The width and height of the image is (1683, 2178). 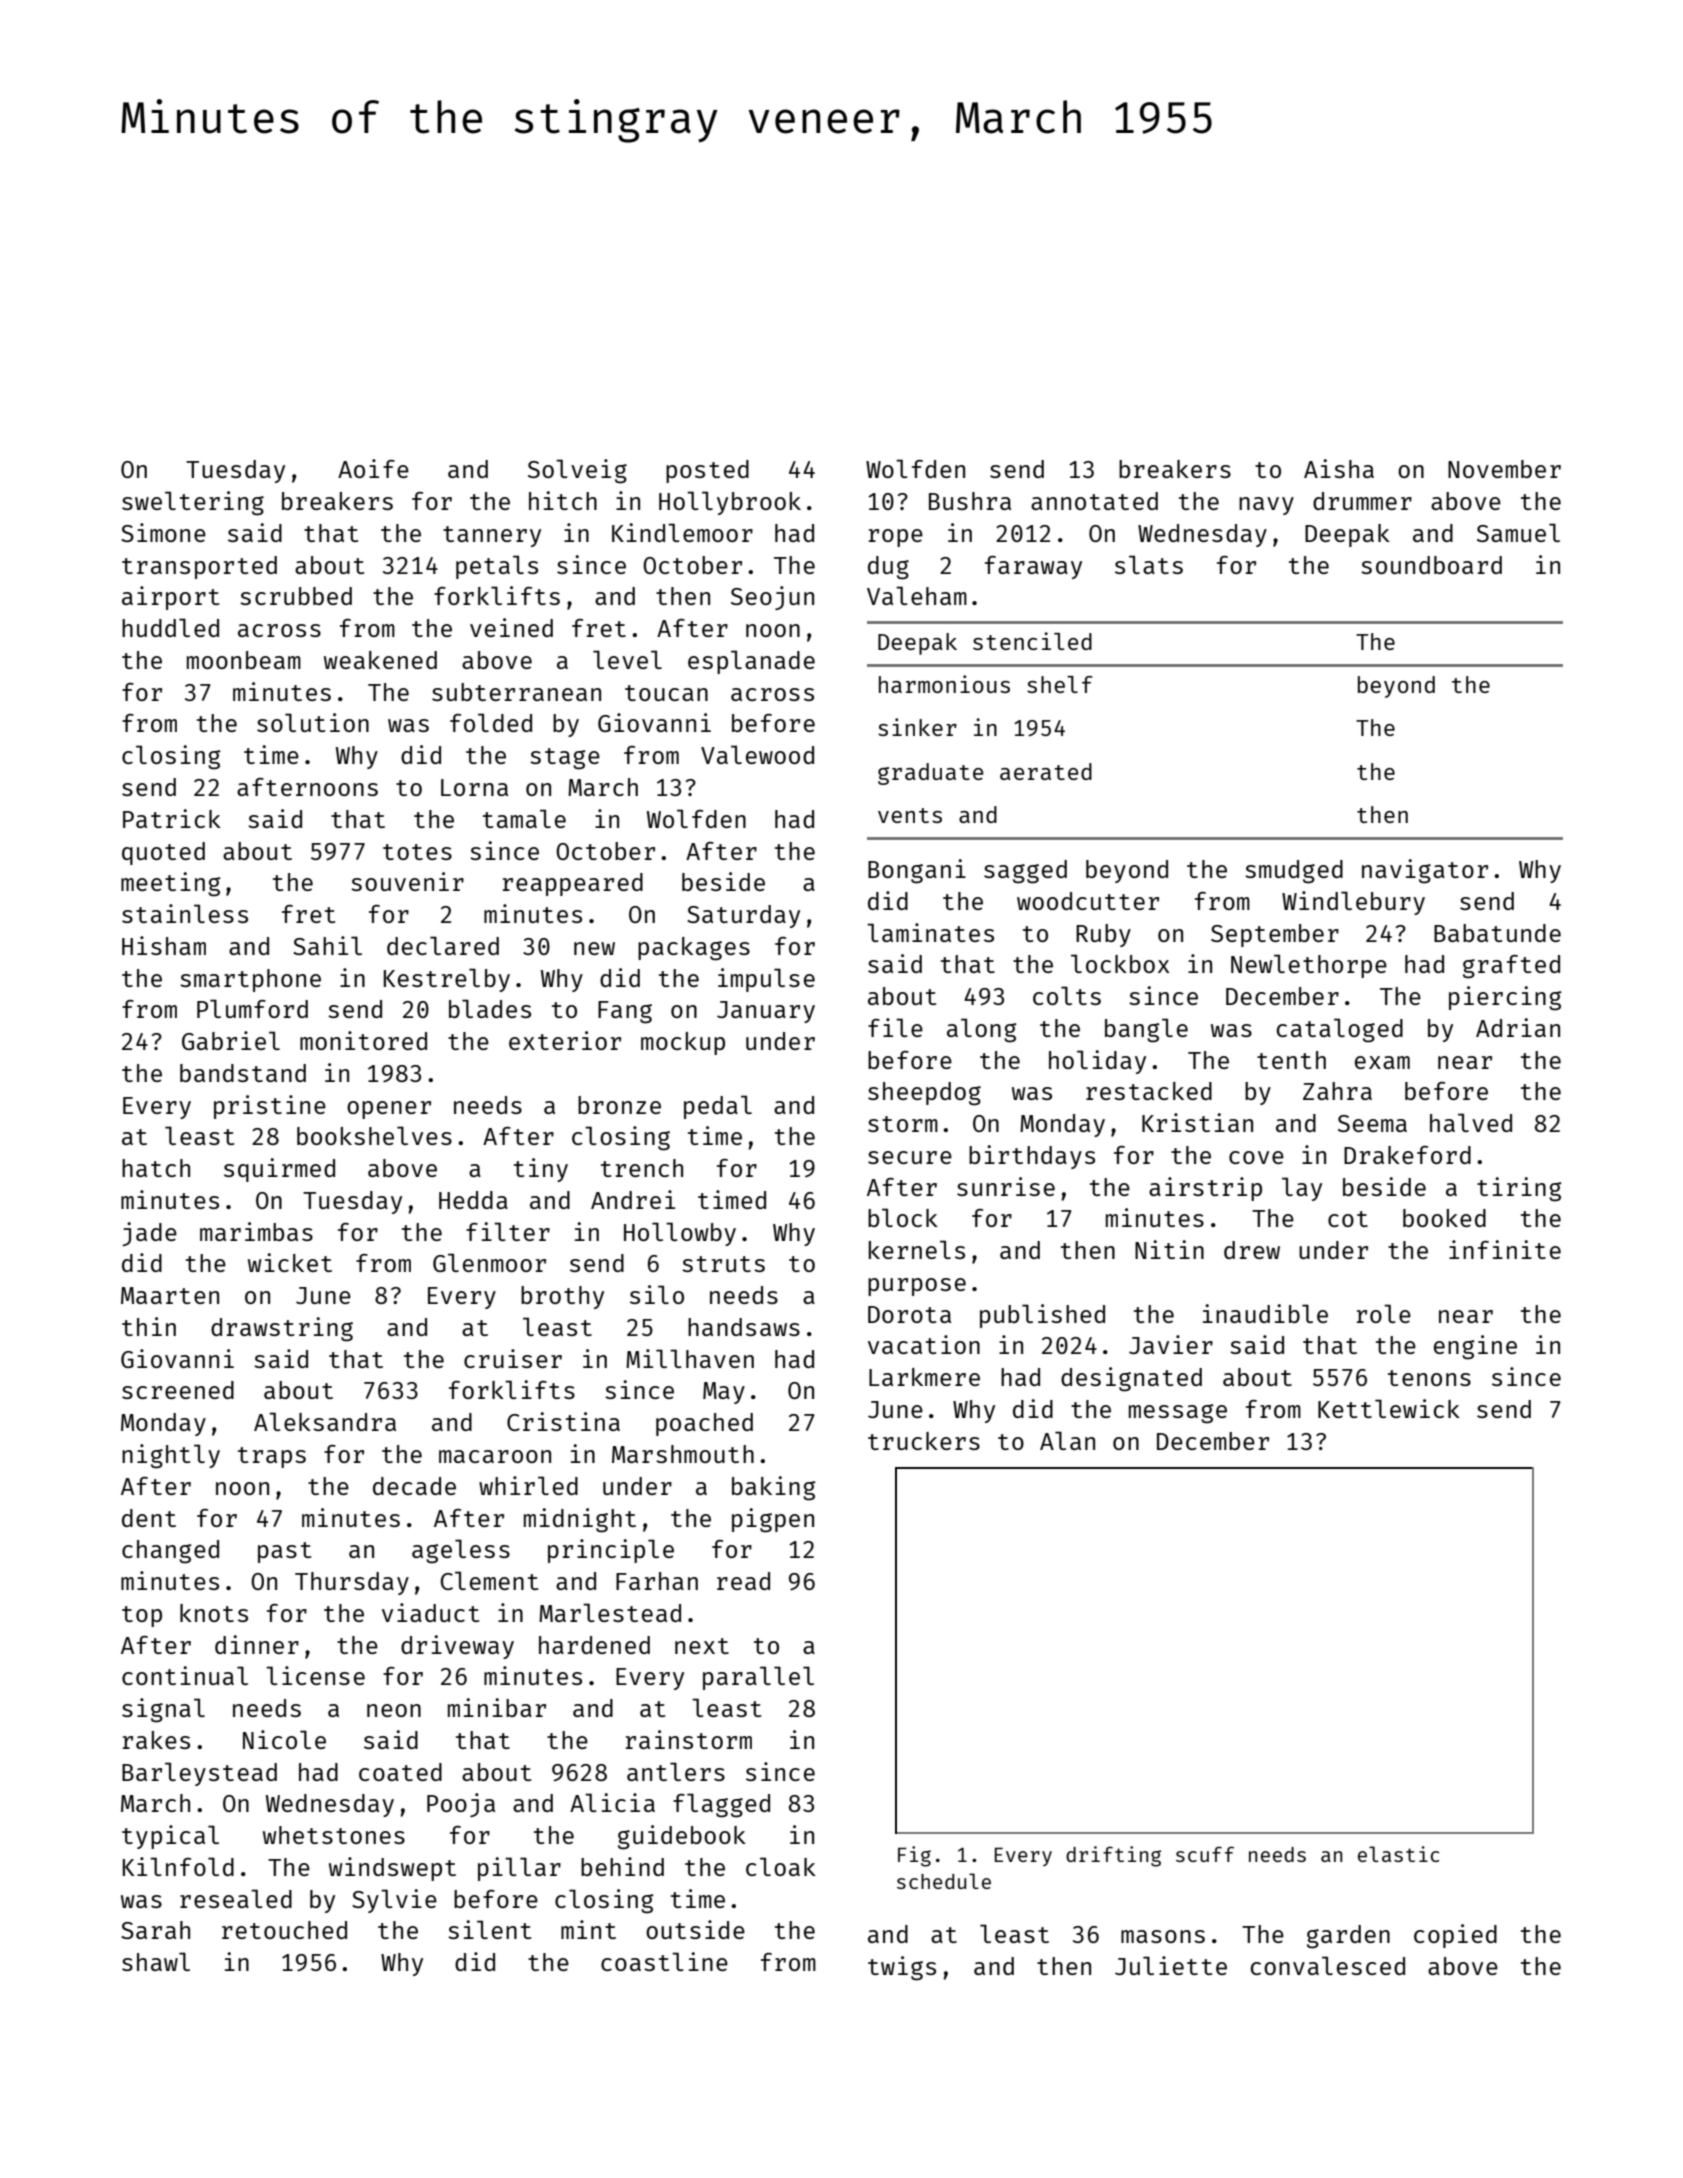 I want to click on Thursday, so click(x=352, y=1583).
